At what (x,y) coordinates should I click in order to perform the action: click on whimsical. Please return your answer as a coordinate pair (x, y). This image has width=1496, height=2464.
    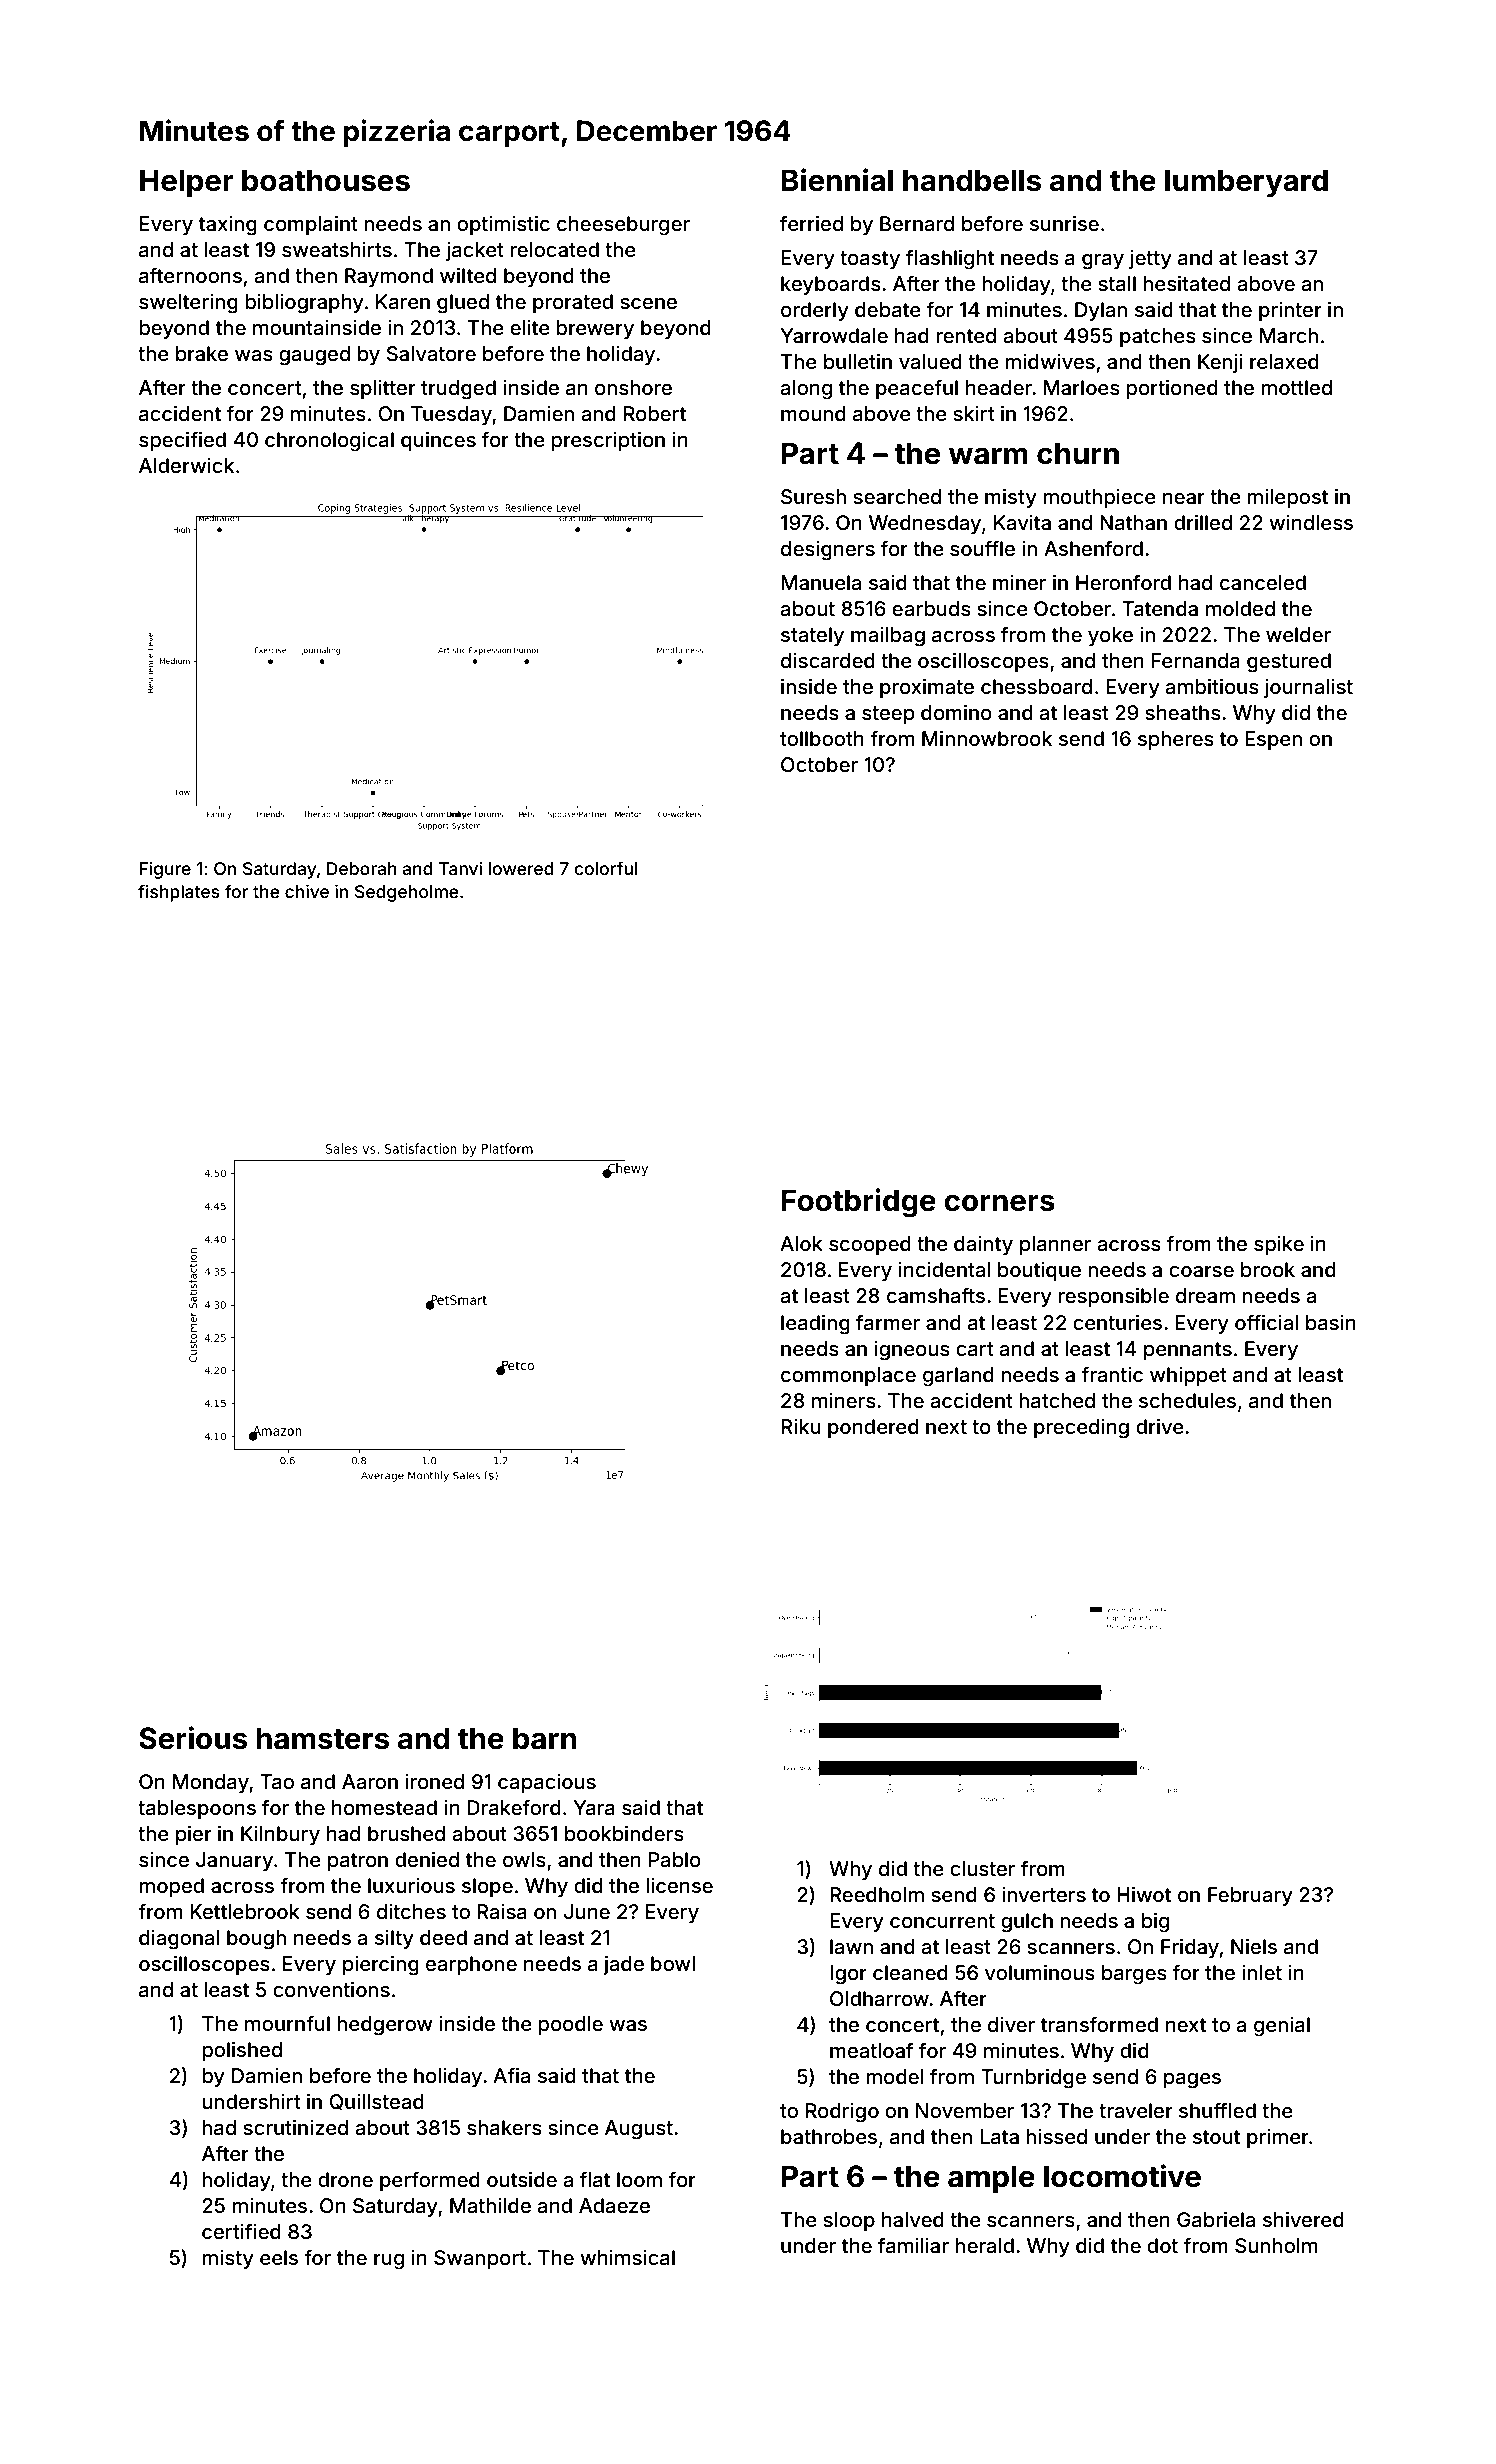
    Looking at the image, I should click on (627, 2257).
